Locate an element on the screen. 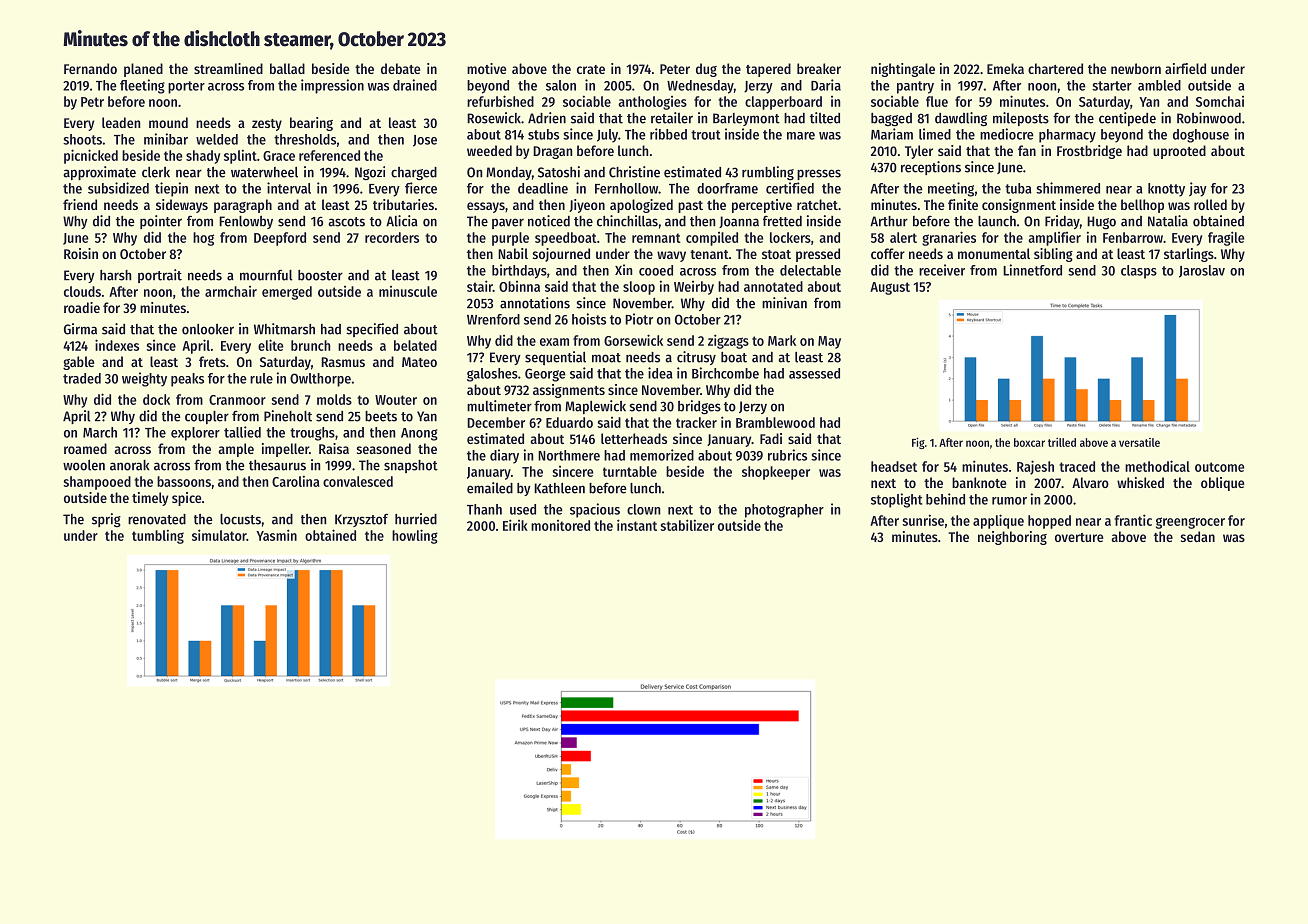  oblique is located at coordinates (1222, 484).
